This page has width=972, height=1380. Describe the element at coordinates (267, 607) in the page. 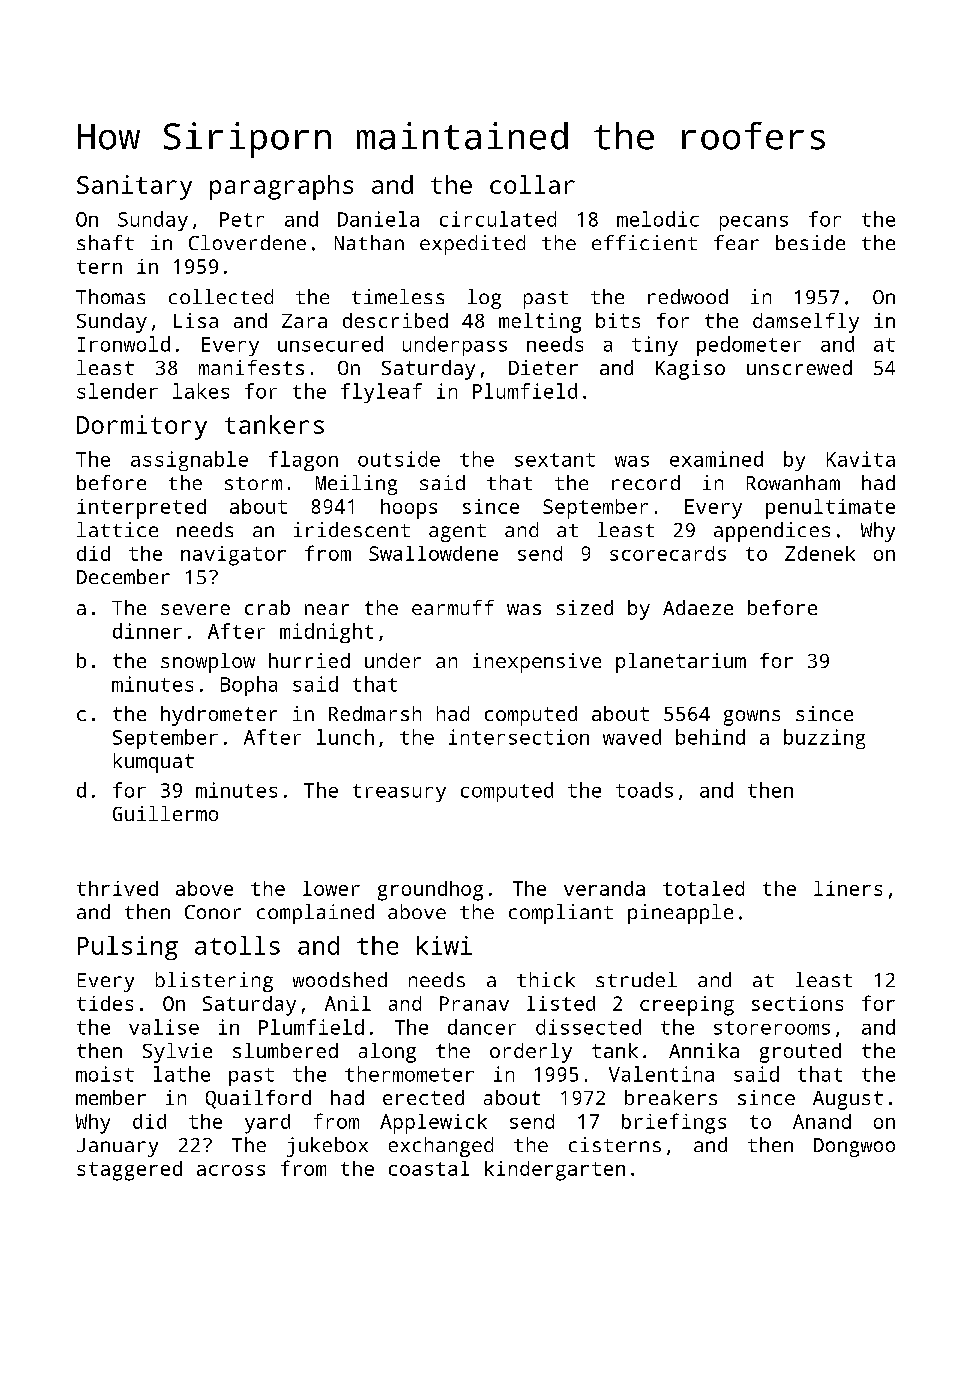

I see `crab` at that location.
